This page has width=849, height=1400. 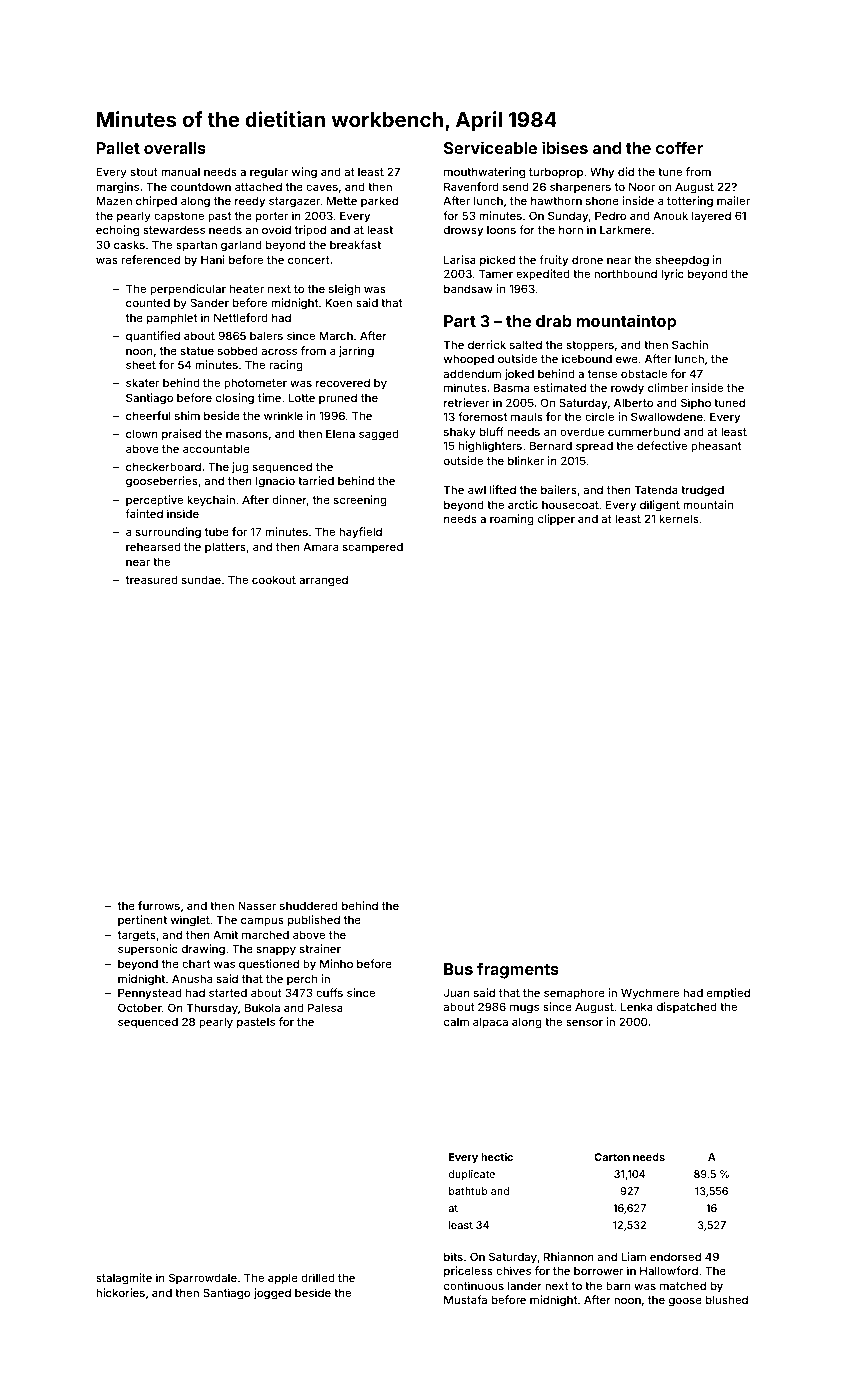 What do you see at coordinates (257, 905) in the page?
I see `Nasser` at bounding box center [257, 905].
